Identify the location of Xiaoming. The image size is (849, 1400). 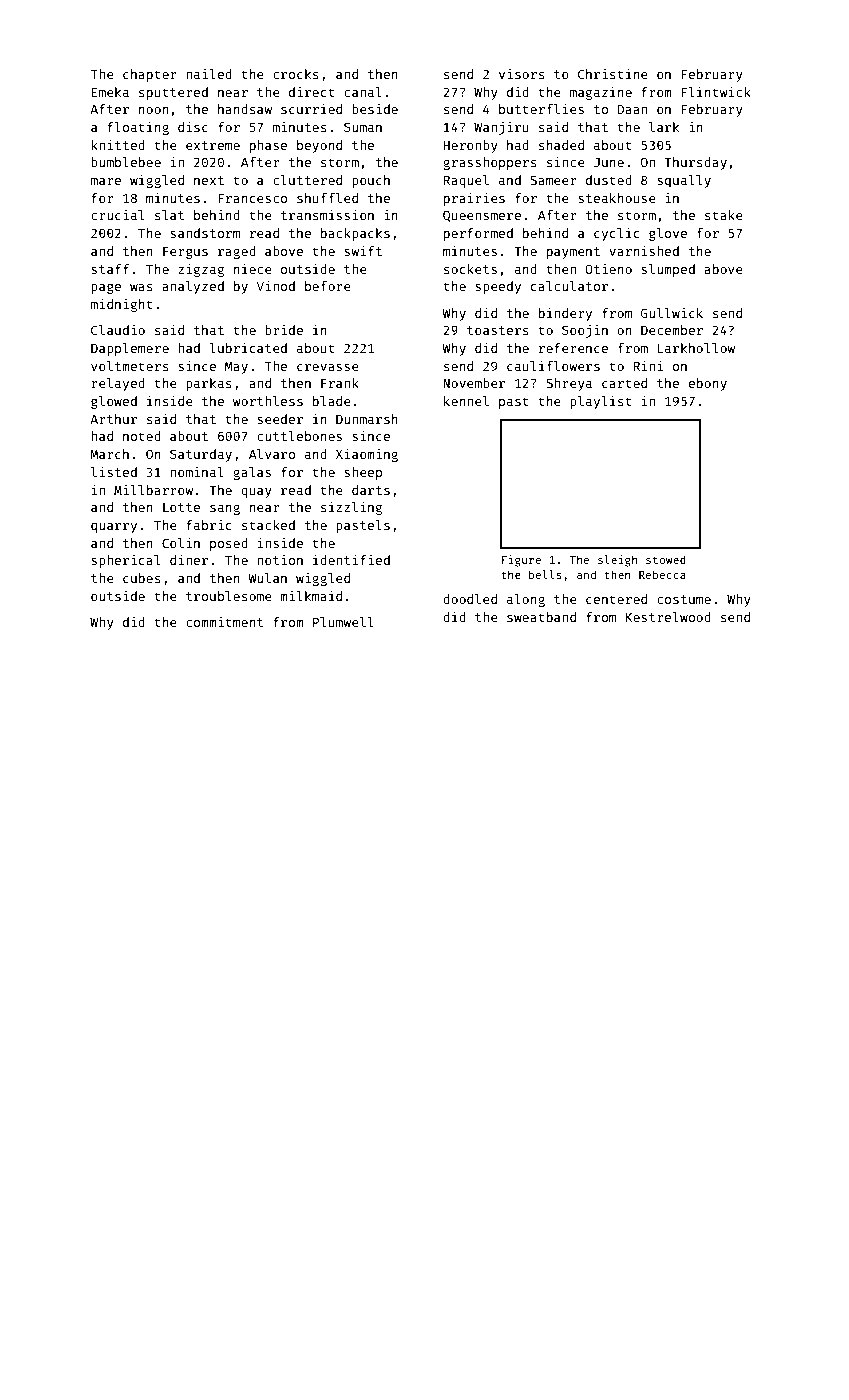
(367, 455).
